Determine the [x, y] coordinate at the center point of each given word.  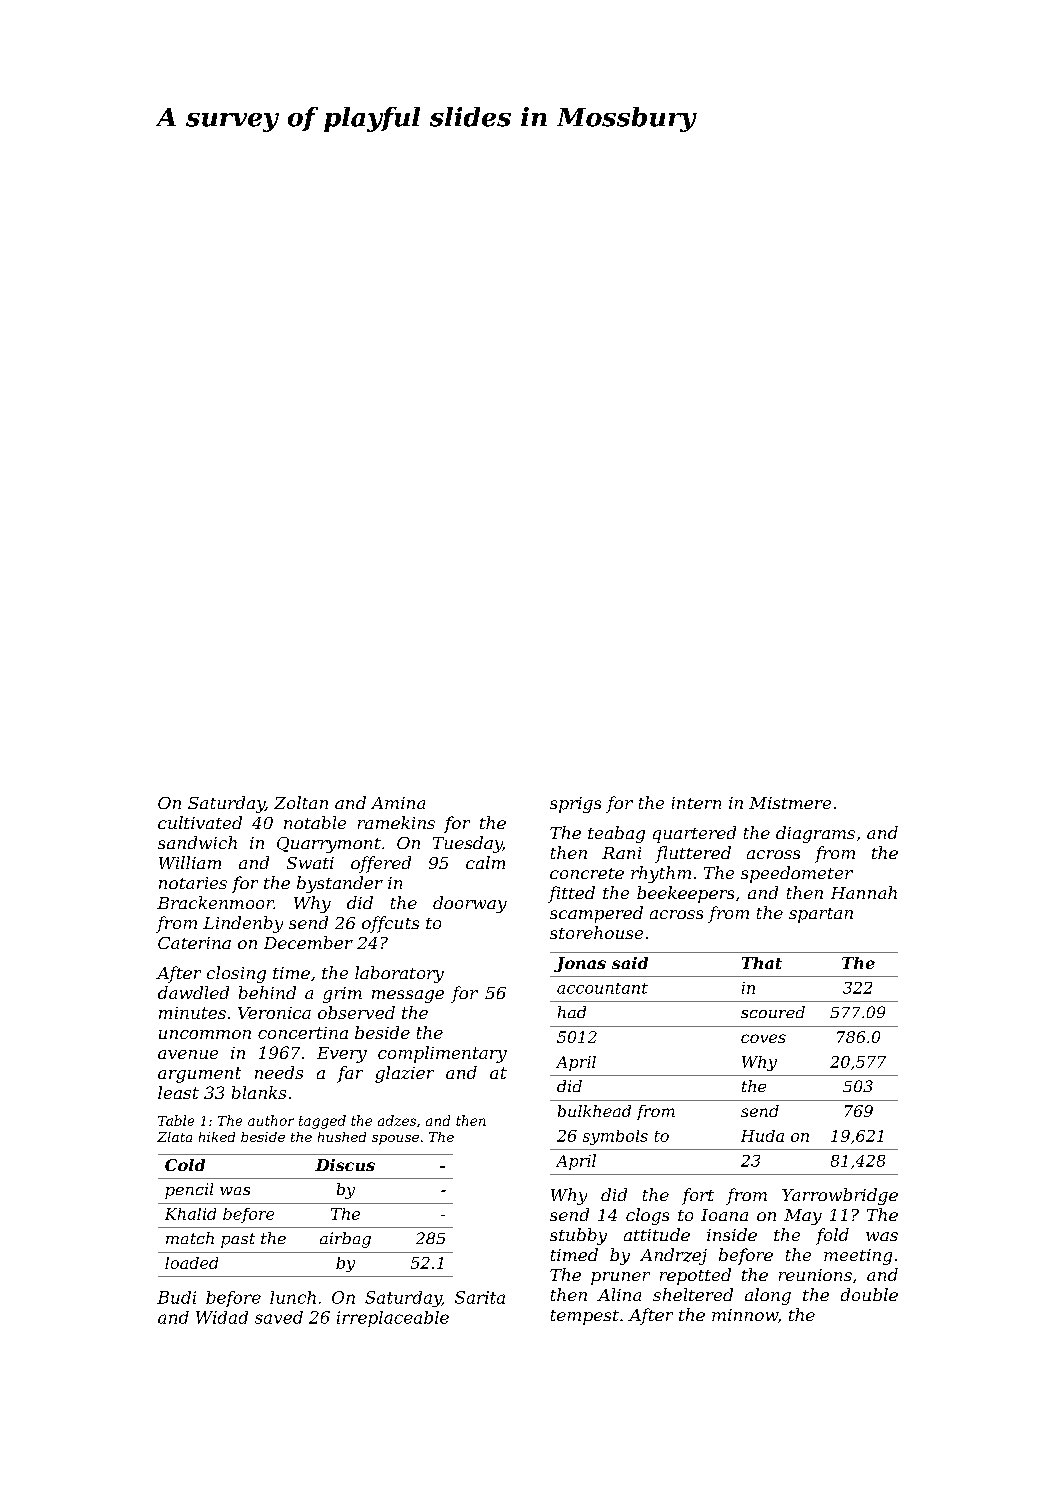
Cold [185, 1165]
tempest [585, 1317]
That [762, 963]
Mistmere [790, 803]
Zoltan [301, 802]
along [768, 1296]
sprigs [575, 805]
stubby [578, 1236]
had [572, 1012]
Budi [176, 1297]
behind [267, 992]
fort [698, 1196]
